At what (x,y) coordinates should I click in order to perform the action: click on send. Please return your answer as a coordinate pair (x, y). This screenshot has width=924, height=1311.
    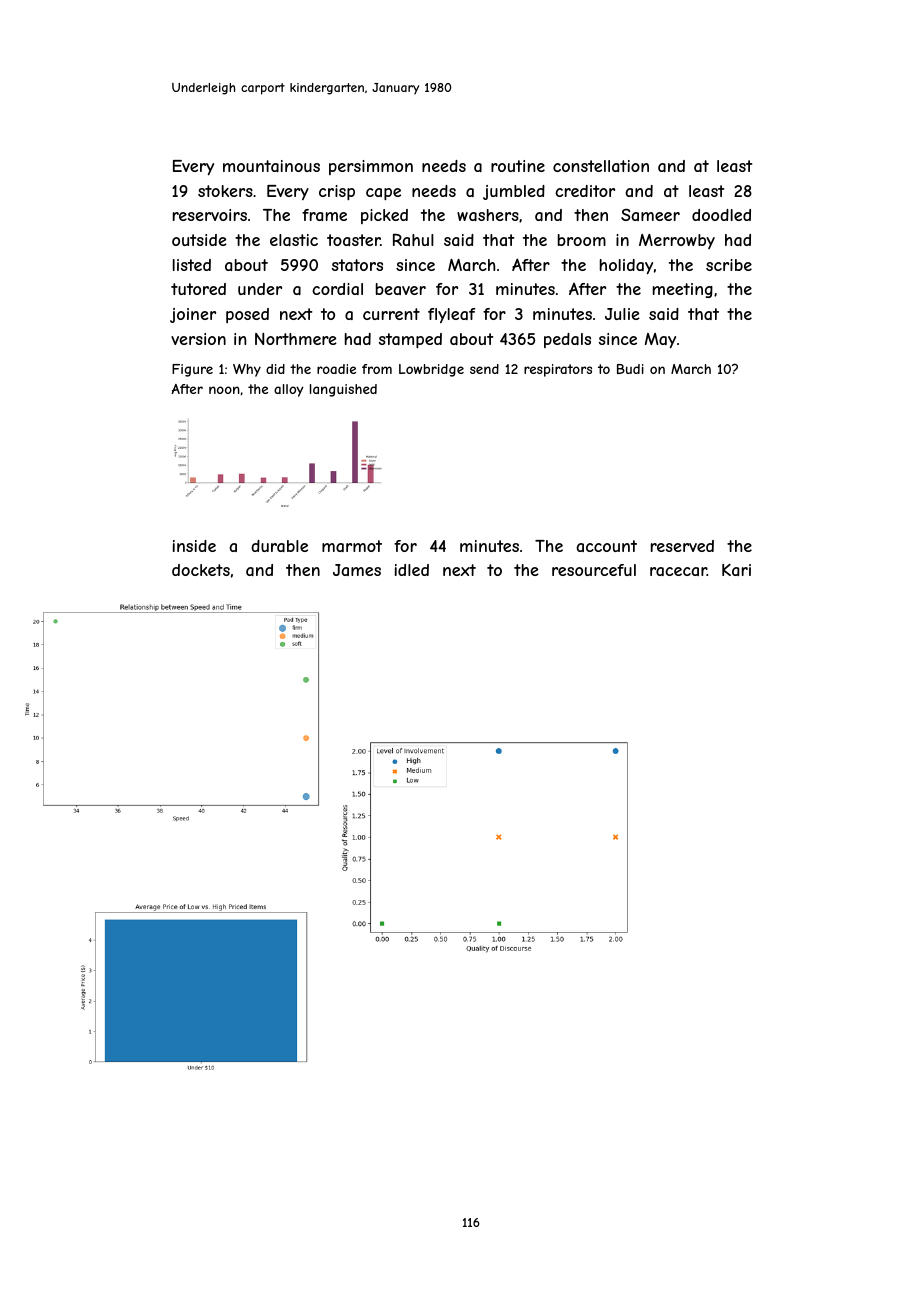
    Looking at the image, I should click on (484, 369).
